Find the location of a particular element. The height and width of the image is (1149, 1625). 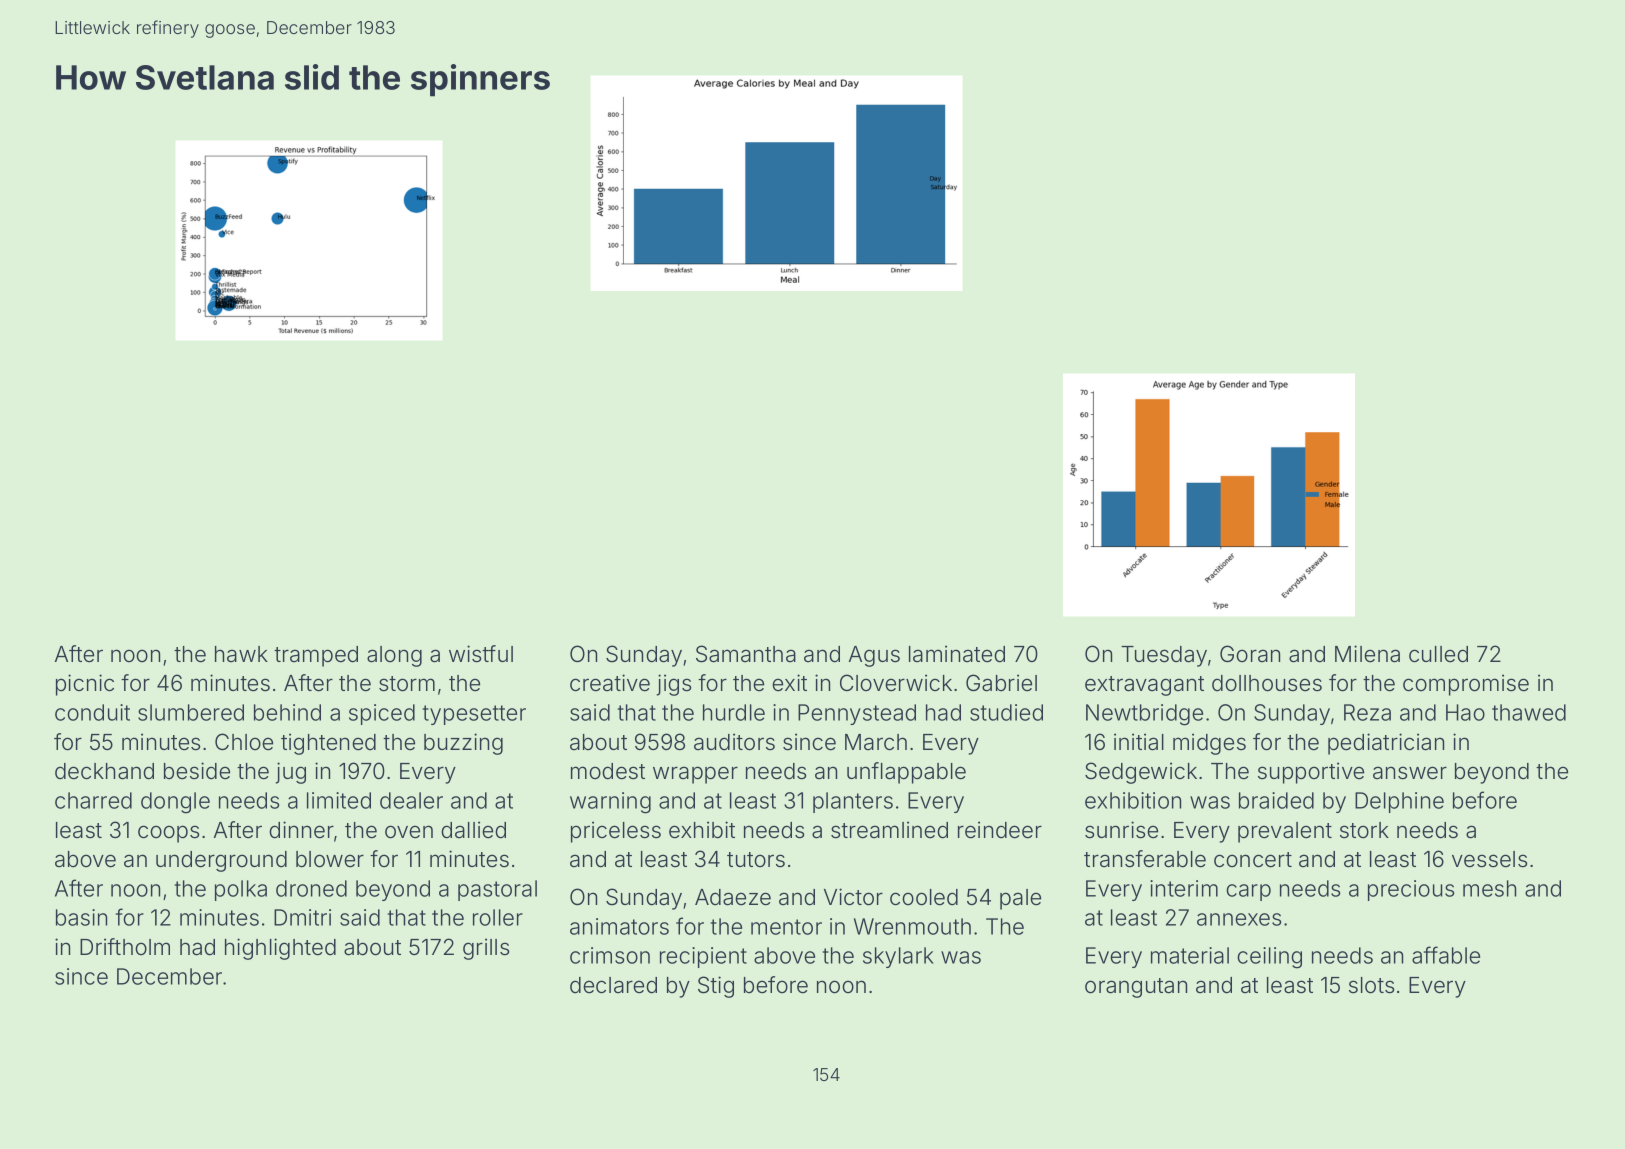

slots is located at coordinates (1371, 985).
